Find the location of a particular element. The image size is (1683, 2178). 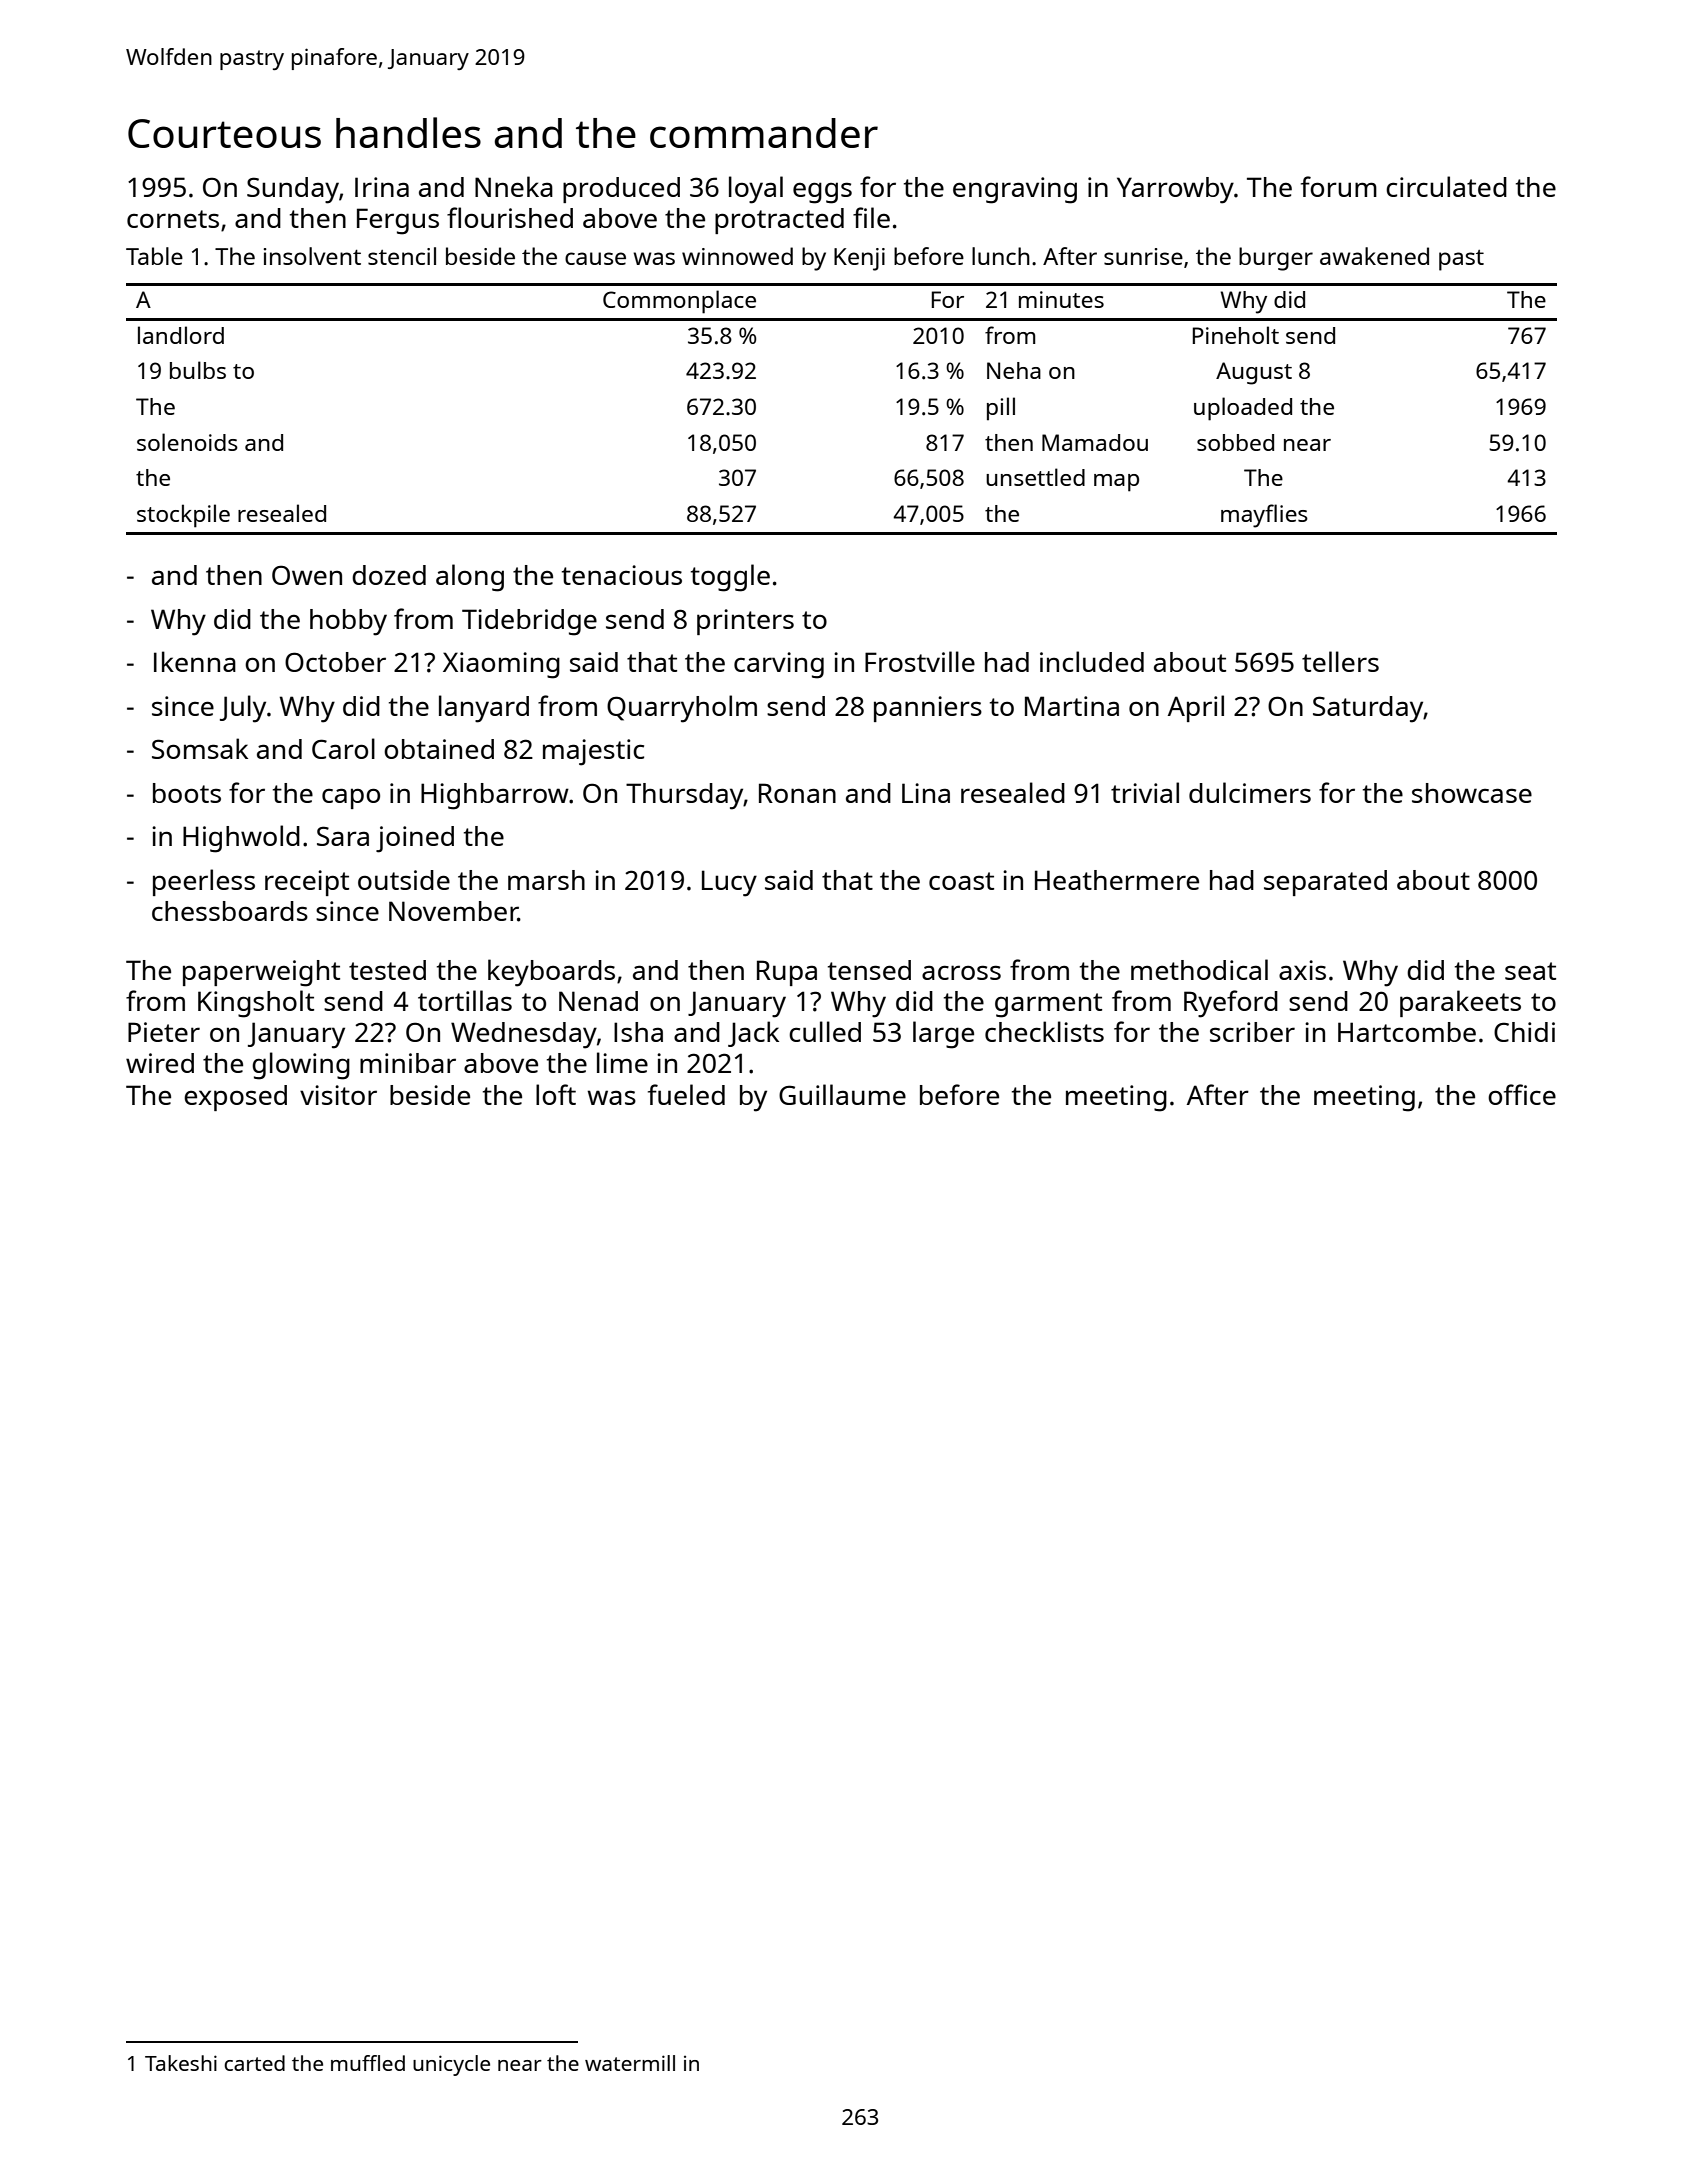

keyboards is located at coordinates (551, 973).
